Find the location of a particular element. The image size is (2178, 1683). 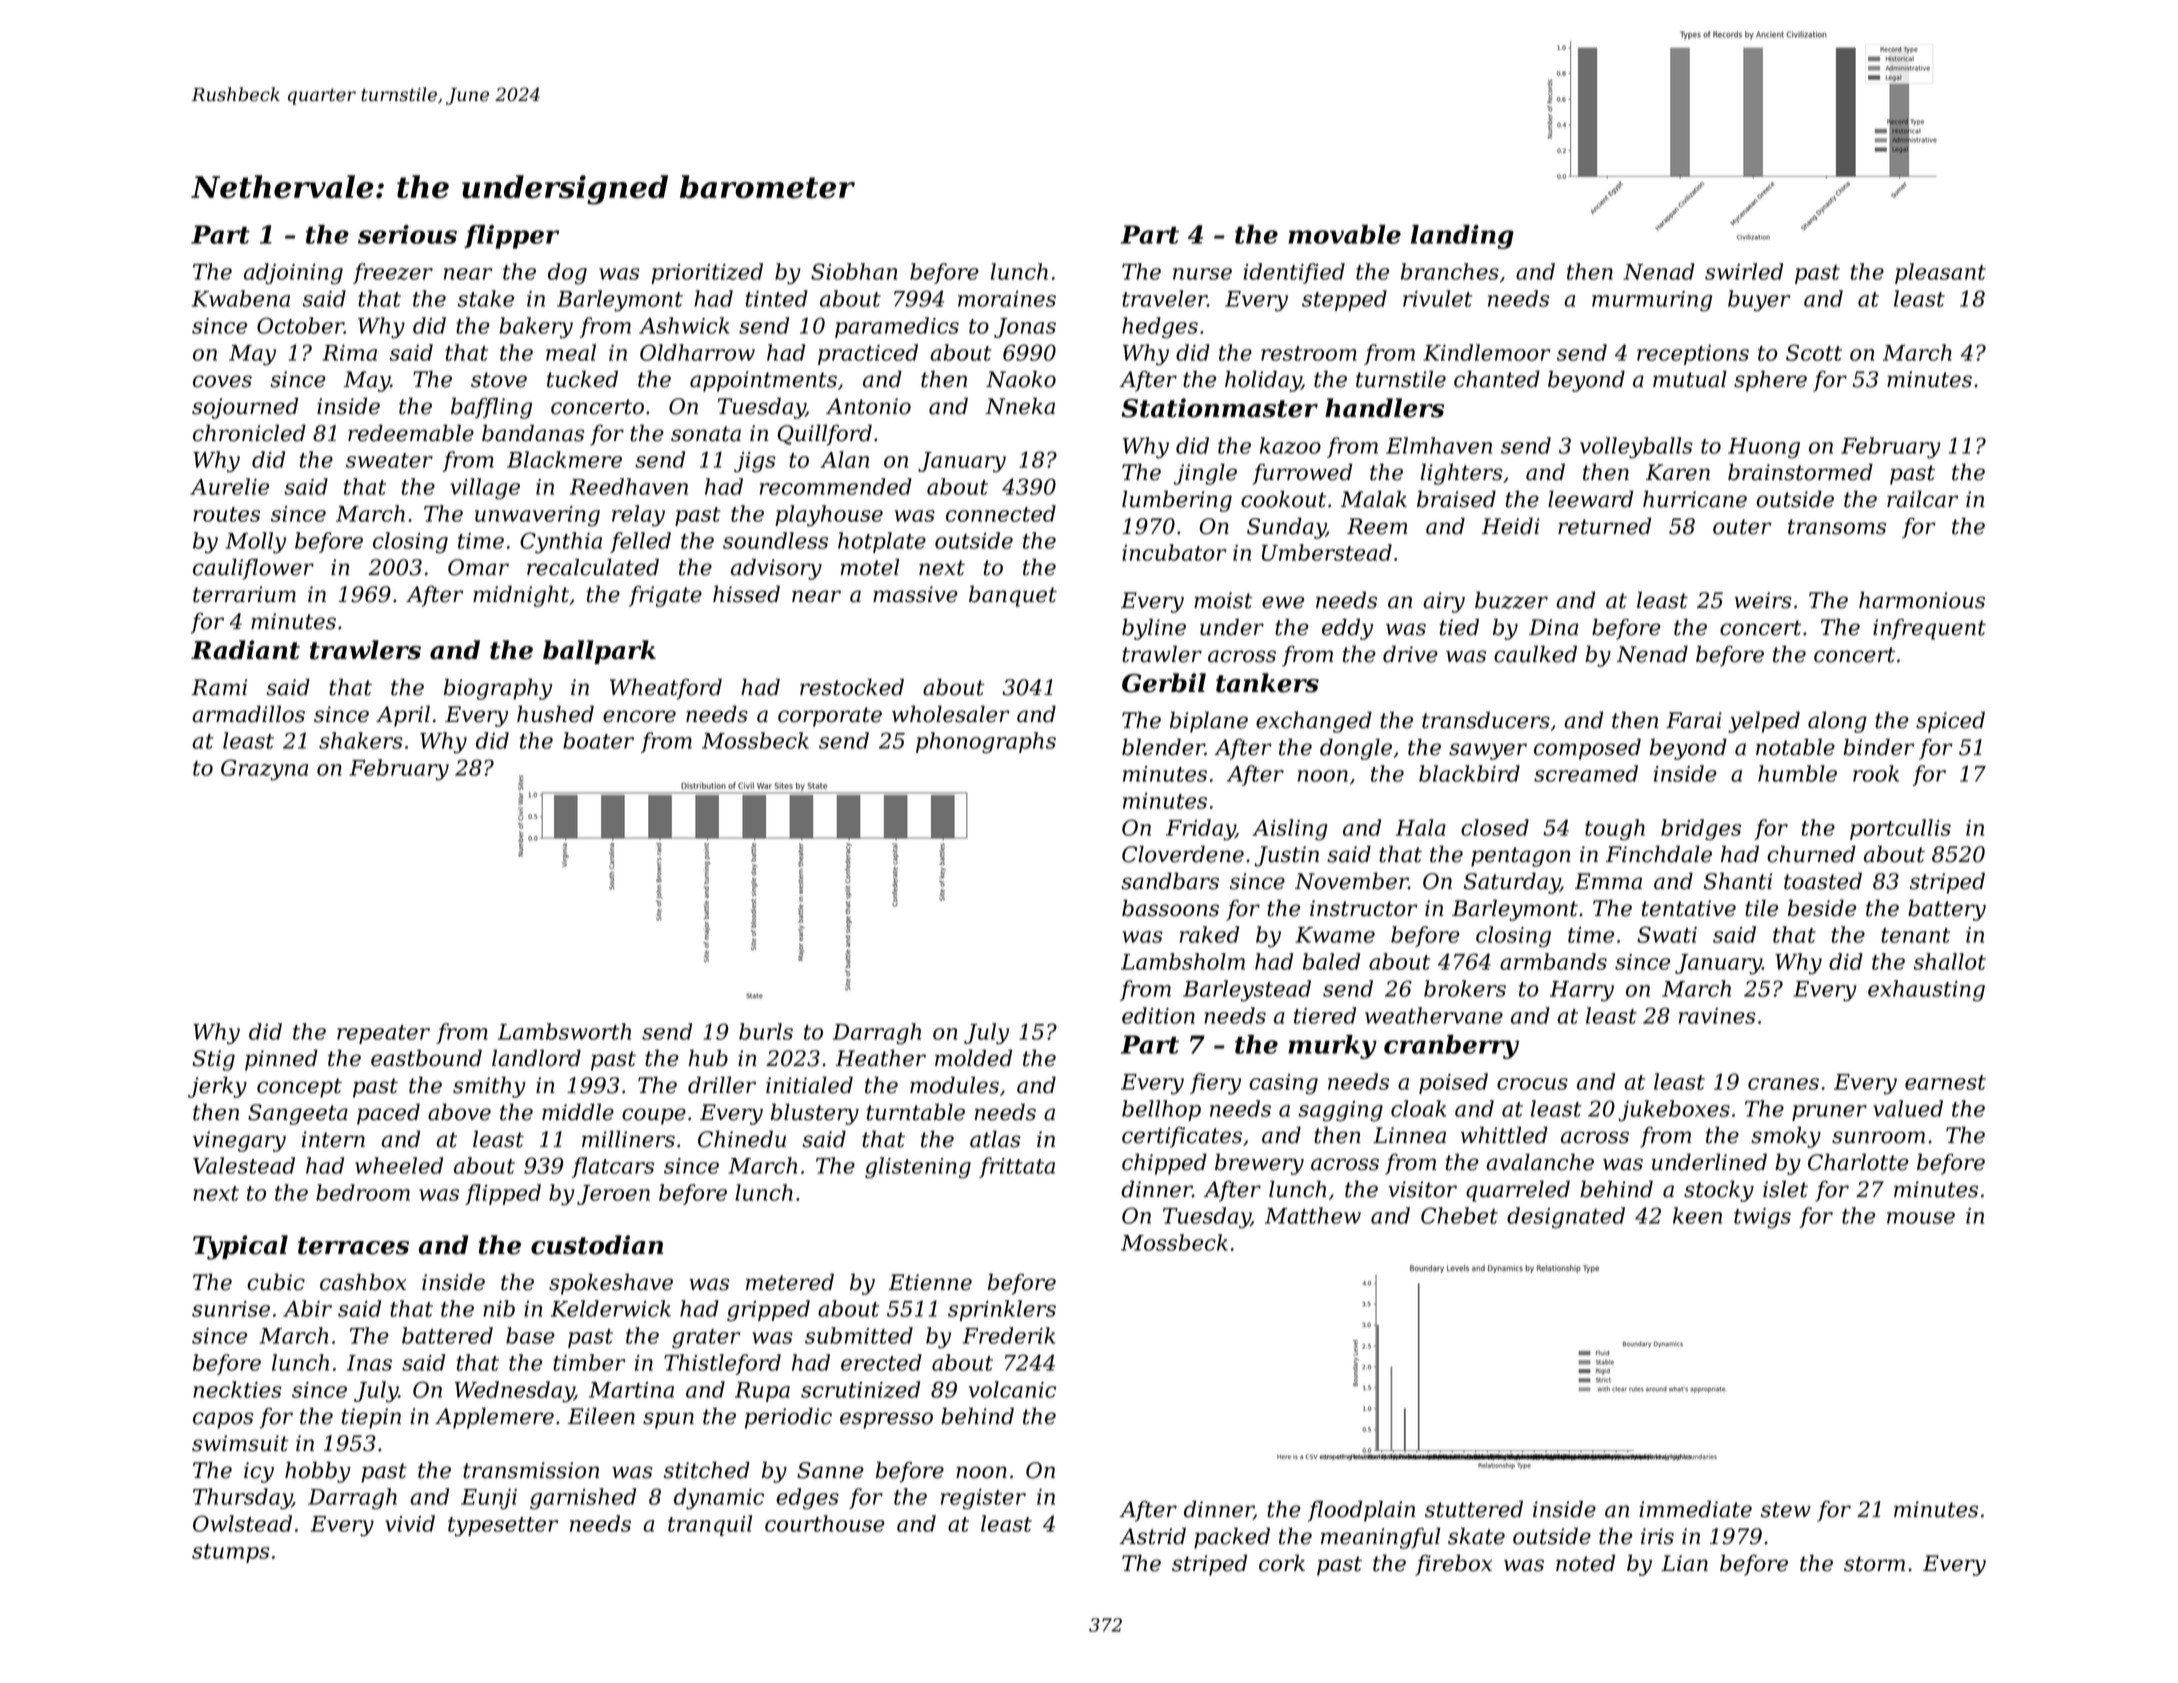

prioritized is located at coordinates (707, 273).
